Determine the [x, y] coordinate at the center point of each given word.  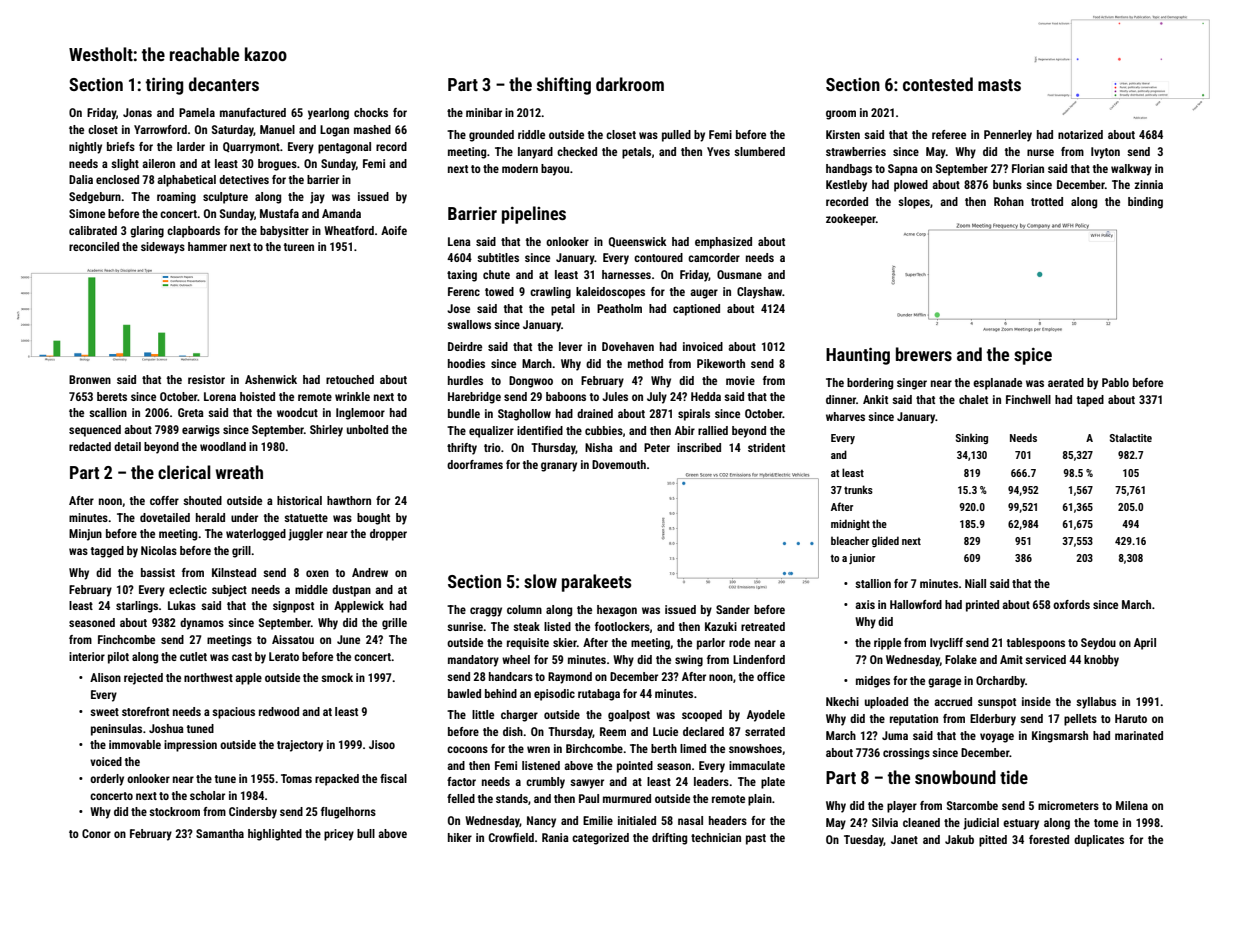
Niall [975, 583]
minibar [484, 112]
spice [1033, 356]
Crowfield [511, 837]
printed [982, 606]
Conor [96, 833]
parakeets [597, 583]
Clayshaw [760, 293]
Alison [105, 677]
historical [299, 500]
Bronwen [90, 379]
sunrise [465, 626]
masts [999, 85]
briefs [121, 146]
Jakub [959, 839]
